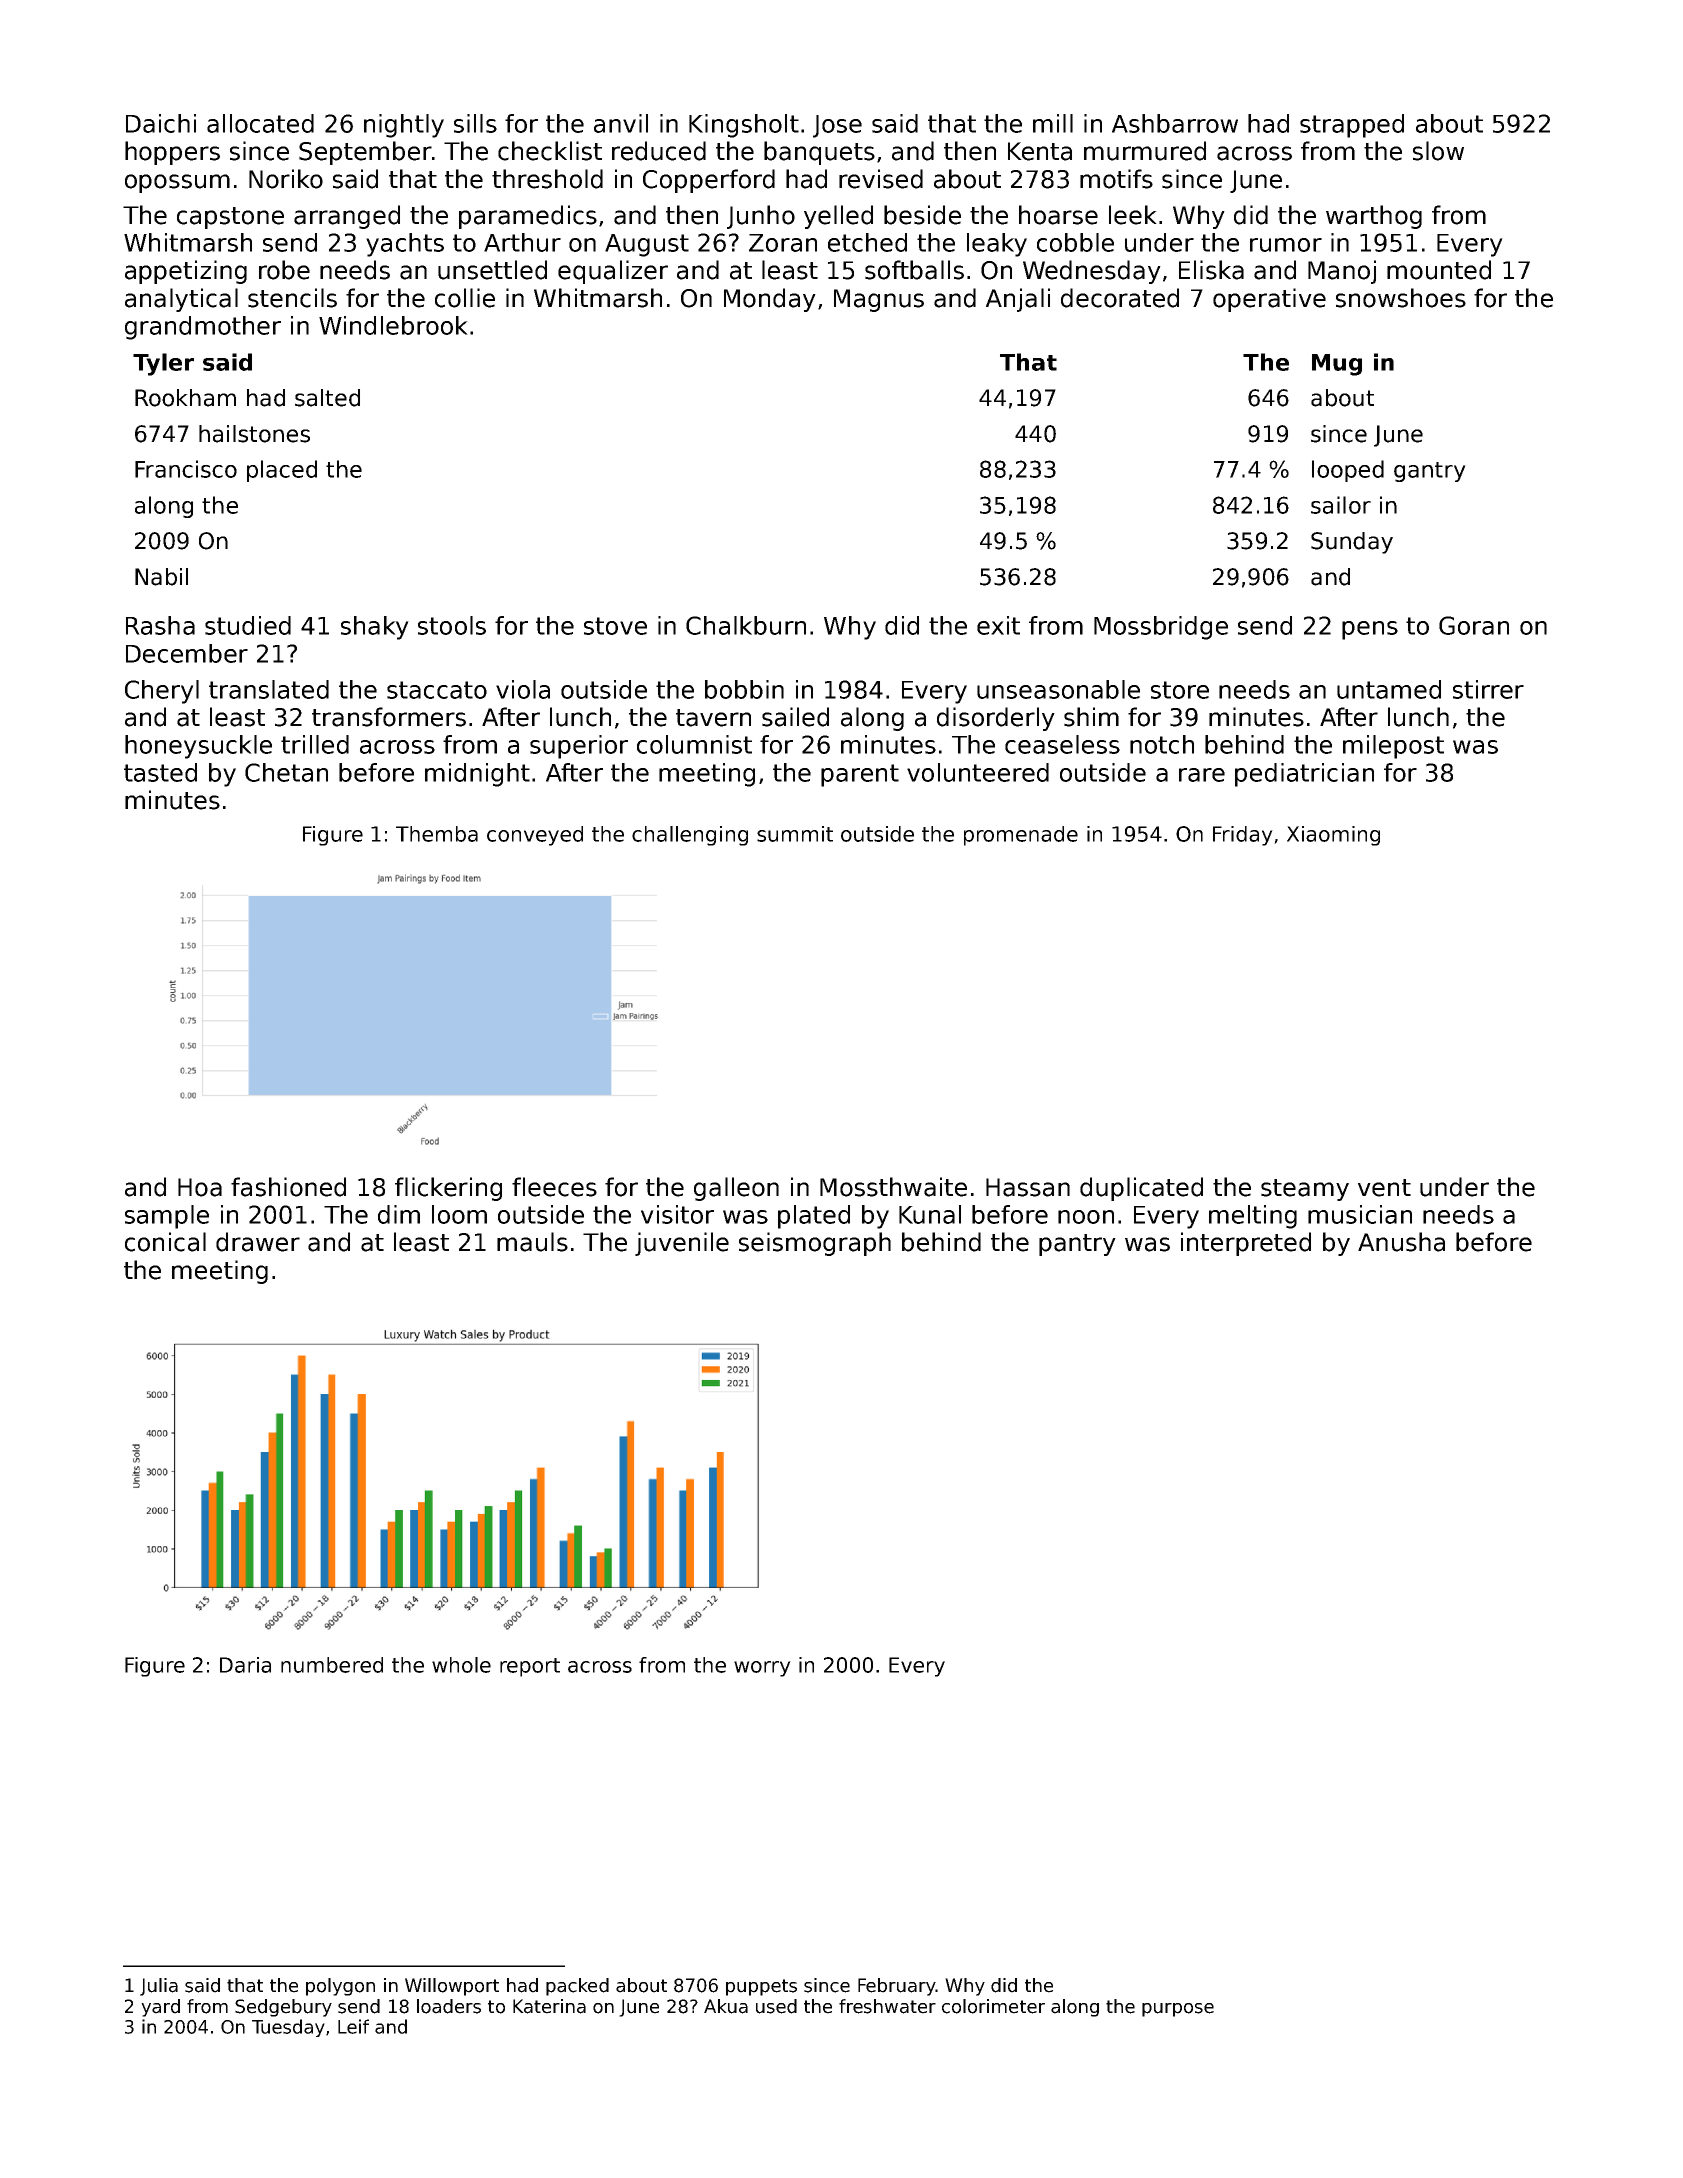 The image size is (1683, 2178). I want to click on interpreted, so click(1246, 1244).
